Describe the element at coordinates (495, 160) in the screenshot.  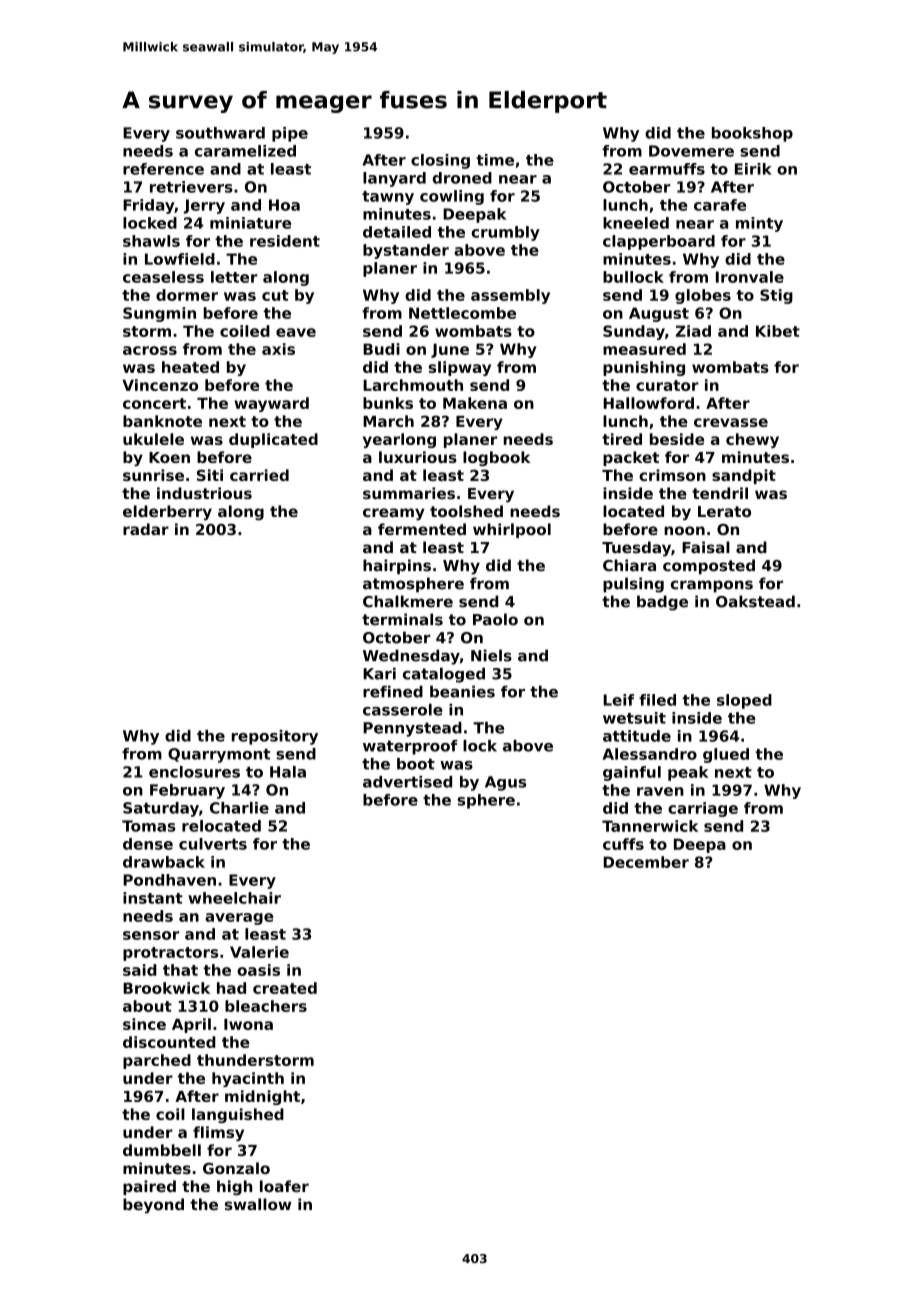
I see `time` at that location.
